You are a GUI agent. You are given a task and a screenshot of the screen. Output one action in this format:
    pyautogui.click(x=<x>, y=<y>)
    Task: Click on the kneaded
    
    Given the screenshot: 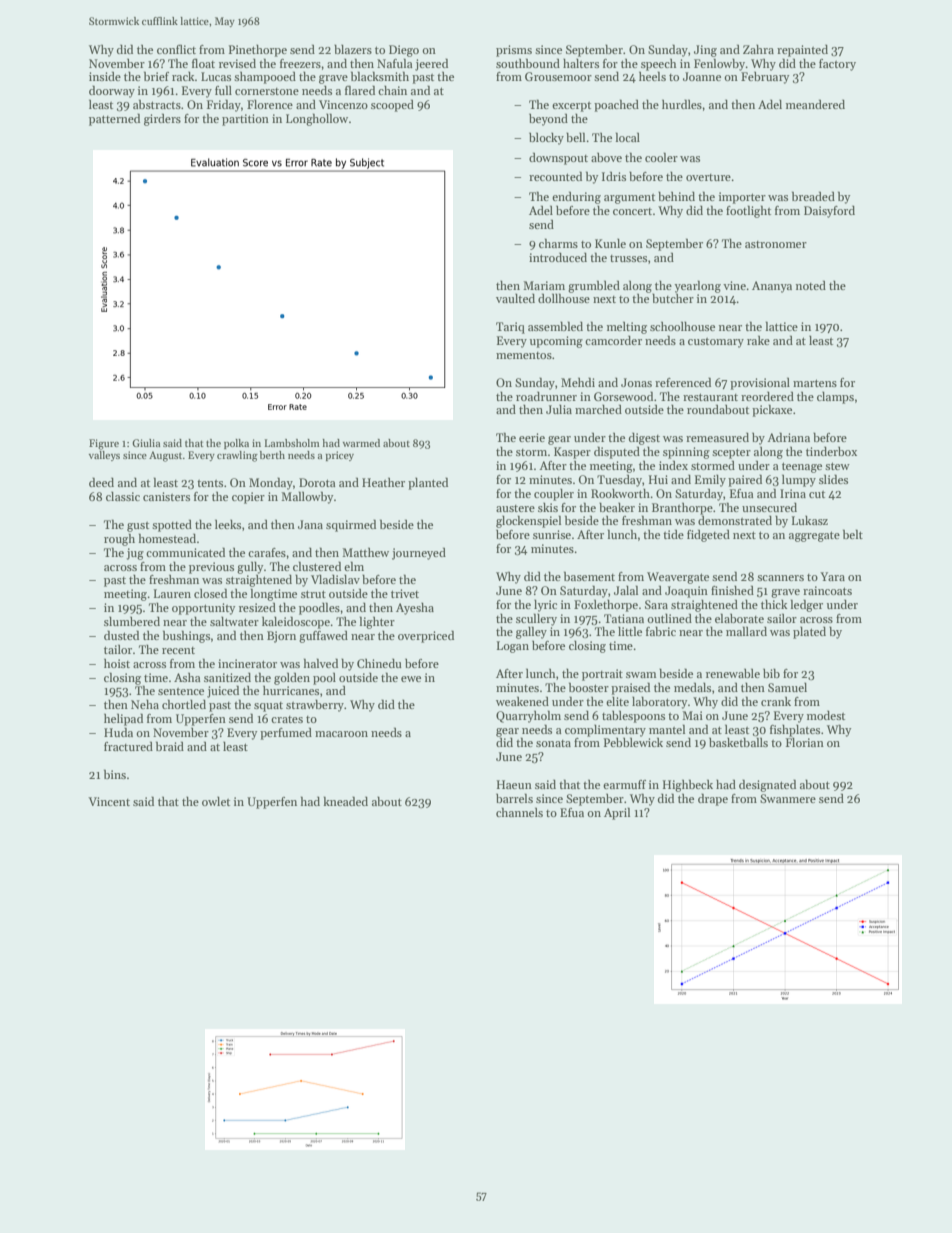 What is the action you would take?
    pyautogui.click(x=345, y=801)
